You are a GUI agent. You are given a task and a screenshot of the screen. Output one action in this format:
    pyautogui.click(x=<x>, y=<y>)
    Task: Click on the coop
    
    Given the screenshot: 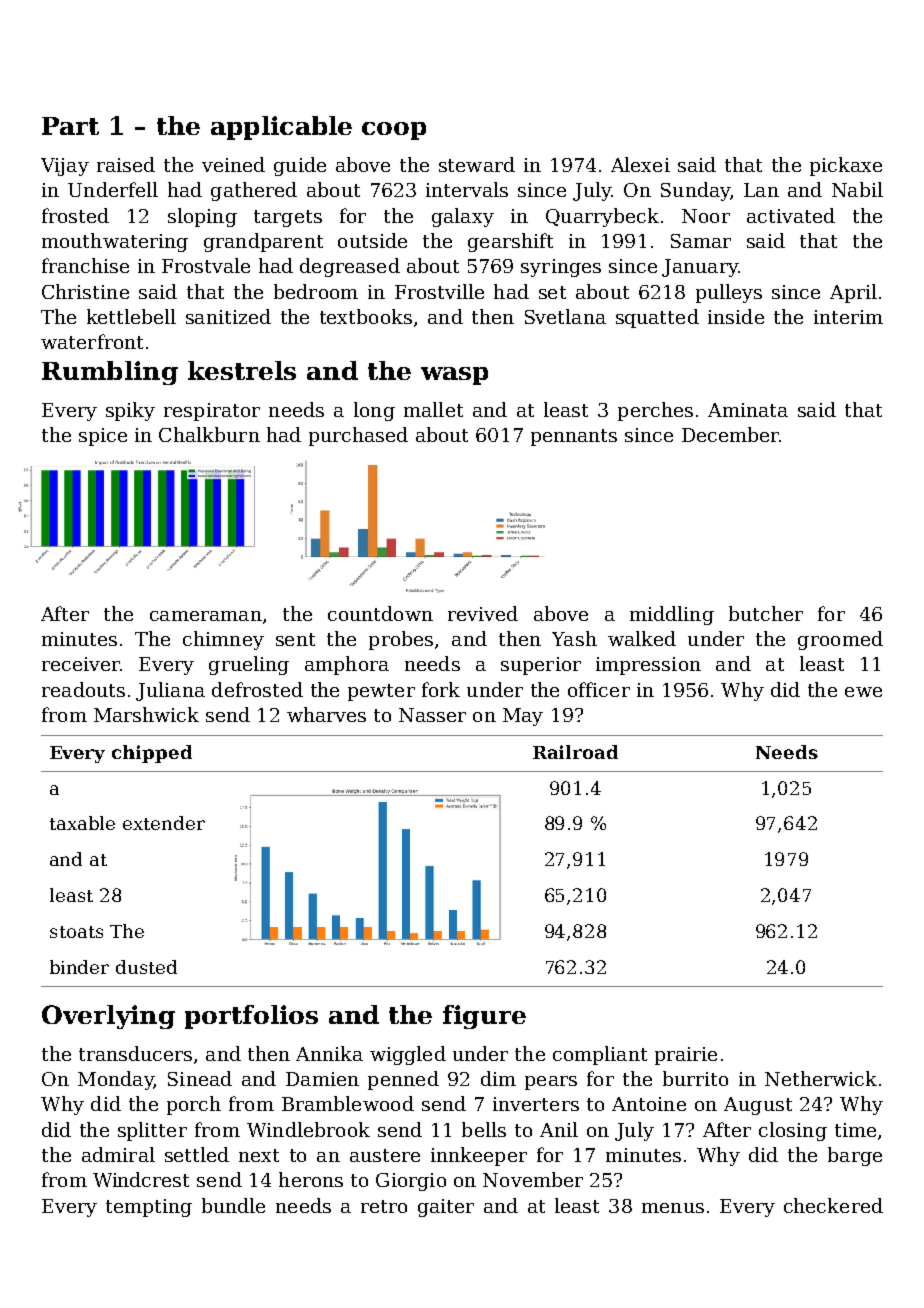 What is the action you would take?
    pyautogui.click(x=394, y=131)
